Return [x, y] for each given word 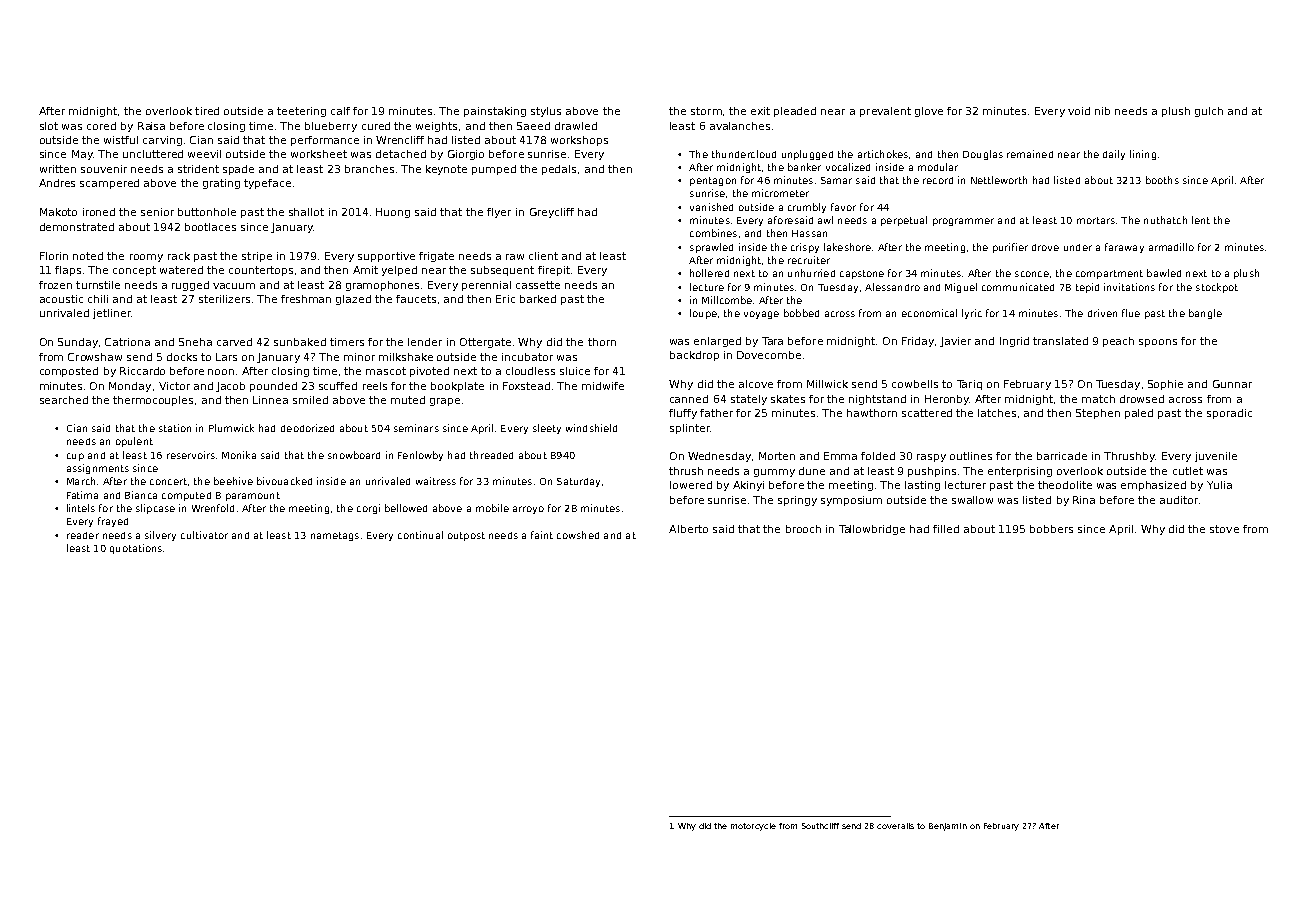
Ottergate [485, 343]
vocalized [848, 167]
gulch [1209, 112]
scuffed [338, 386]
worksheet [319, 154]
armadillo [1171, 247]
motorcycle [753, 827]
